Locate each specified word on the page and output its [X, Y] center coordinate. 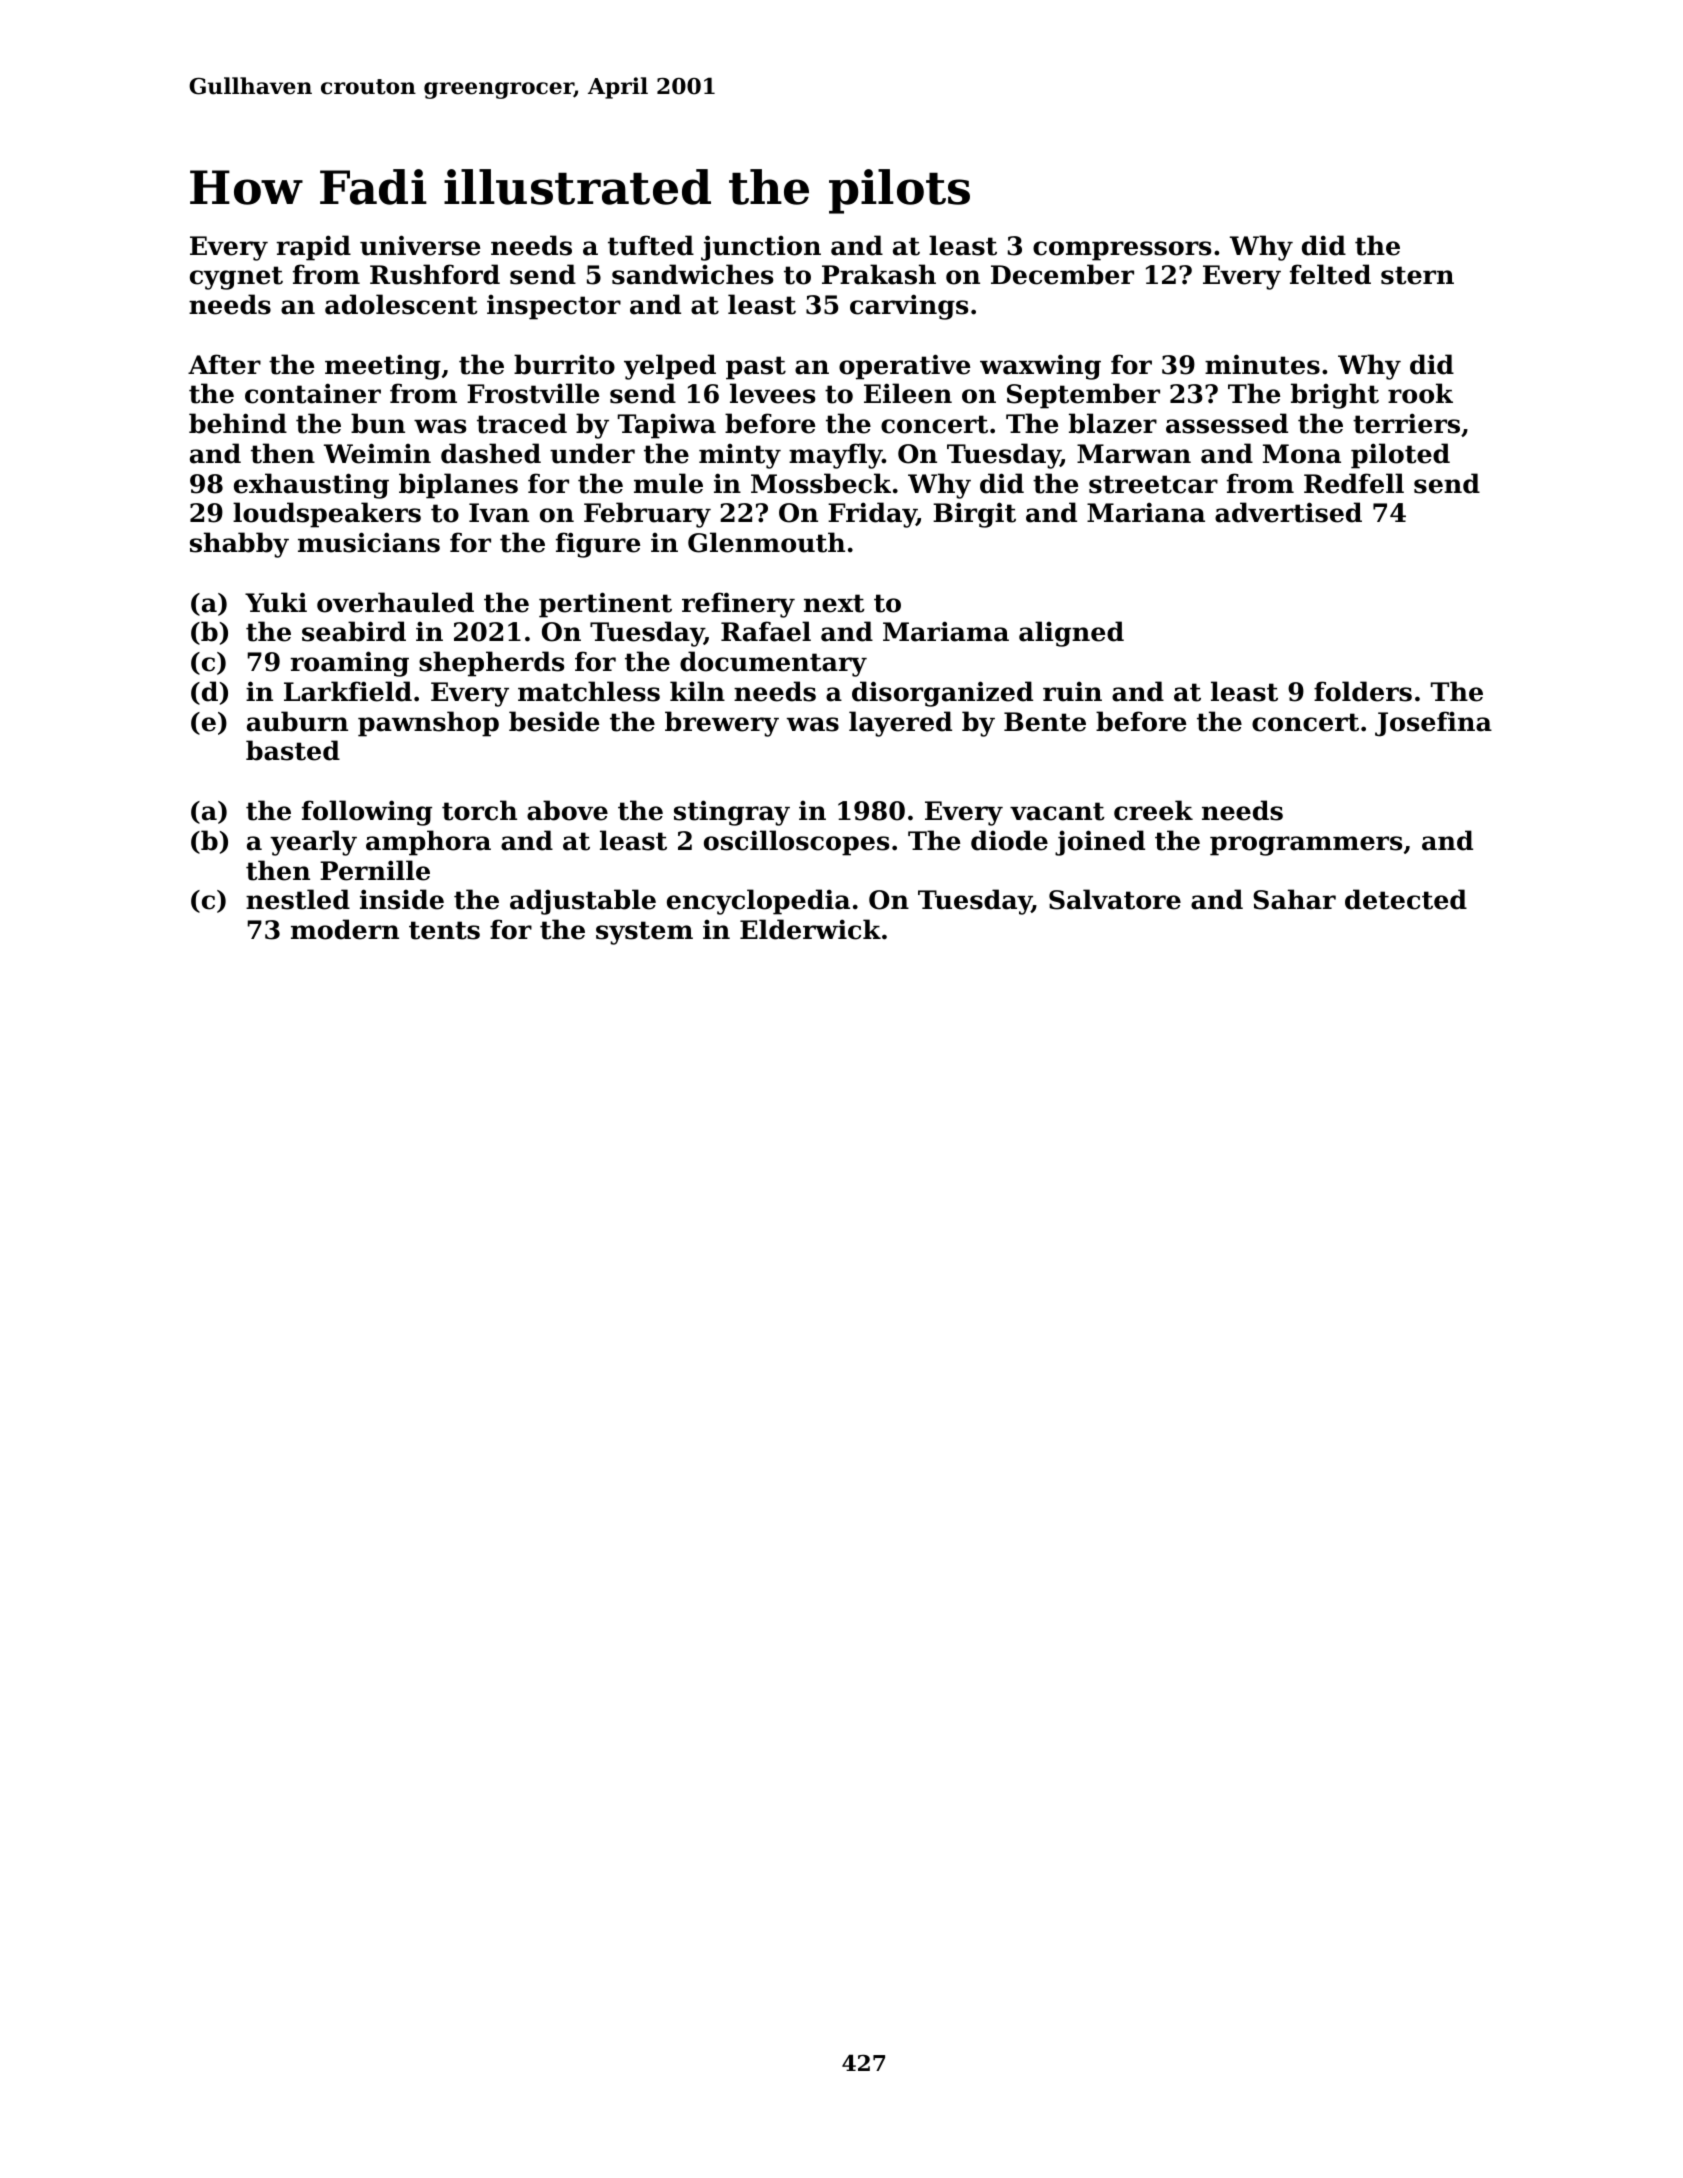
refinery [738, 605]
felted [1330, 274]
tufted [651, 245]
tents [444, 930]
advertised [1288, 512]
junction [761, 248]
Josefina [1433, 724]
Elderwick [810, 929]
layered [900, 724]
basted [293, 750]
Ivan [499, 513]
